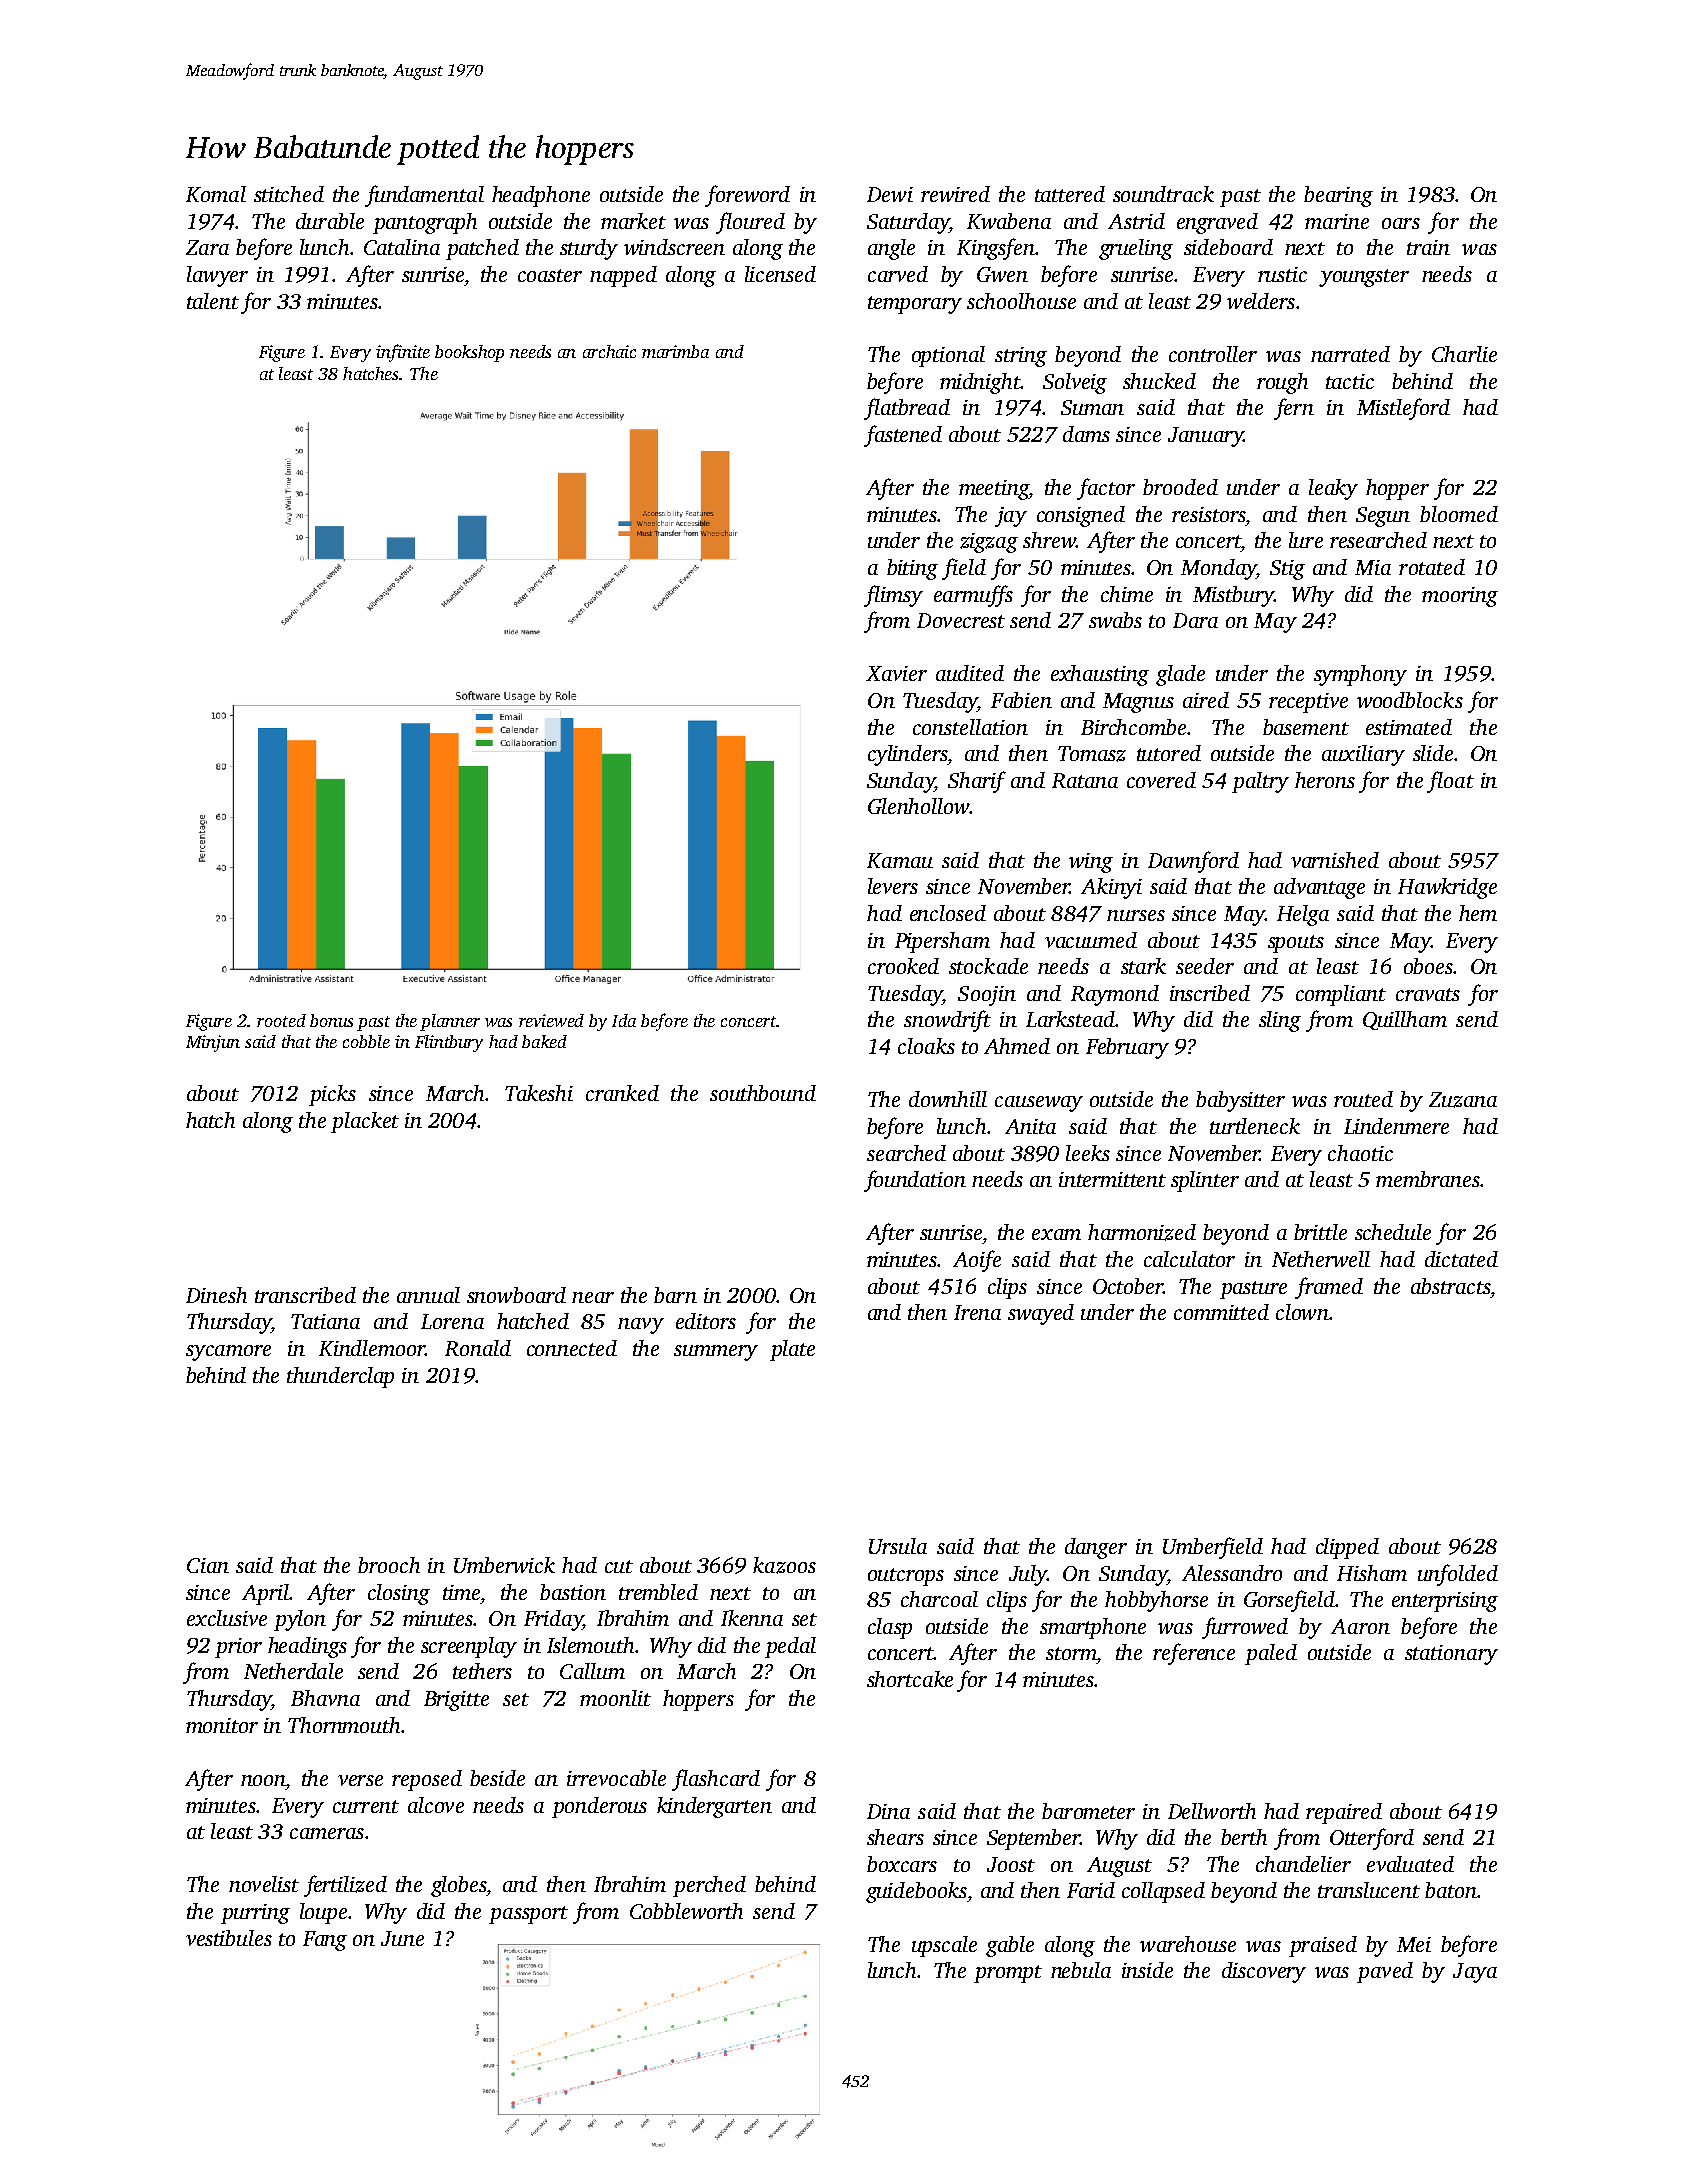  I want to click on rooted, so click(281, 1020).
